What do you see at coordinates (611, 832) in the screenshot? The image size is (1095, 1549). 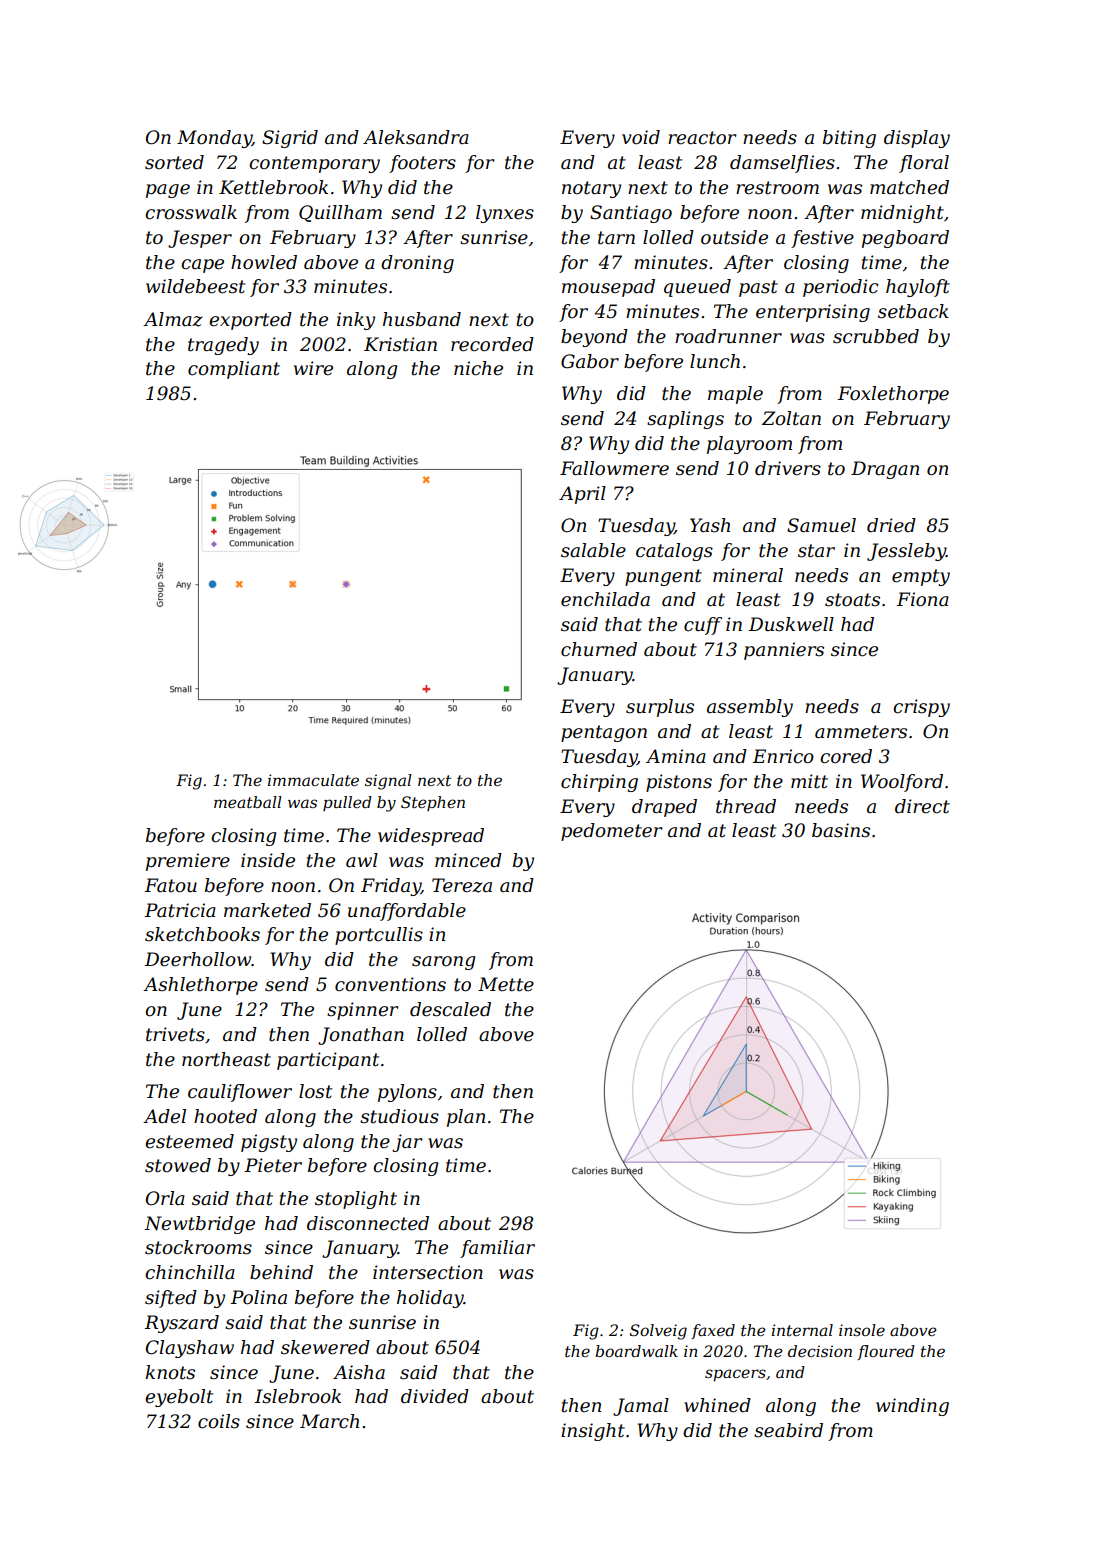 I see `pedometer` at bounding box center [611, 832].
